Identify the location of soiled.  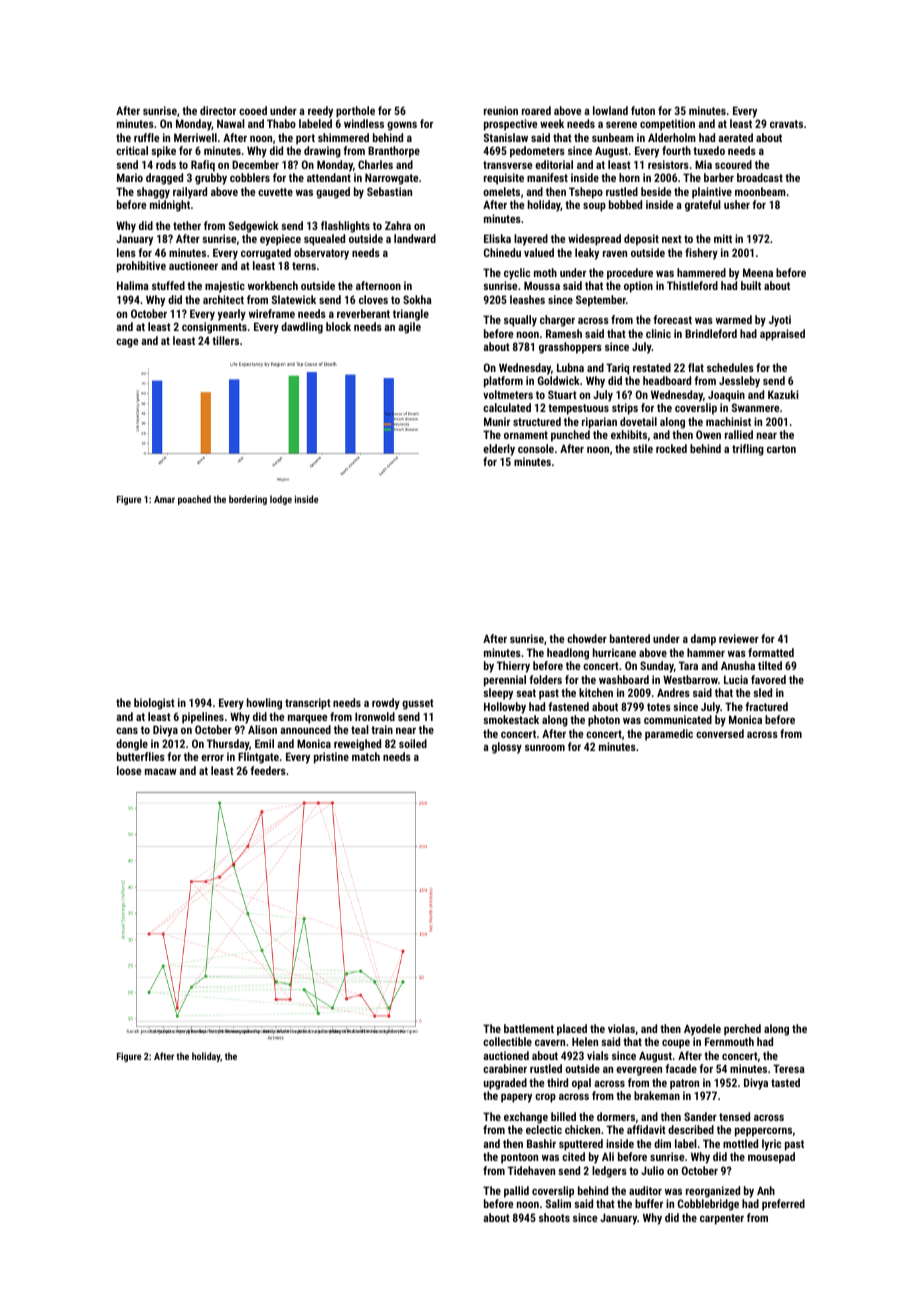
(413, 743).
